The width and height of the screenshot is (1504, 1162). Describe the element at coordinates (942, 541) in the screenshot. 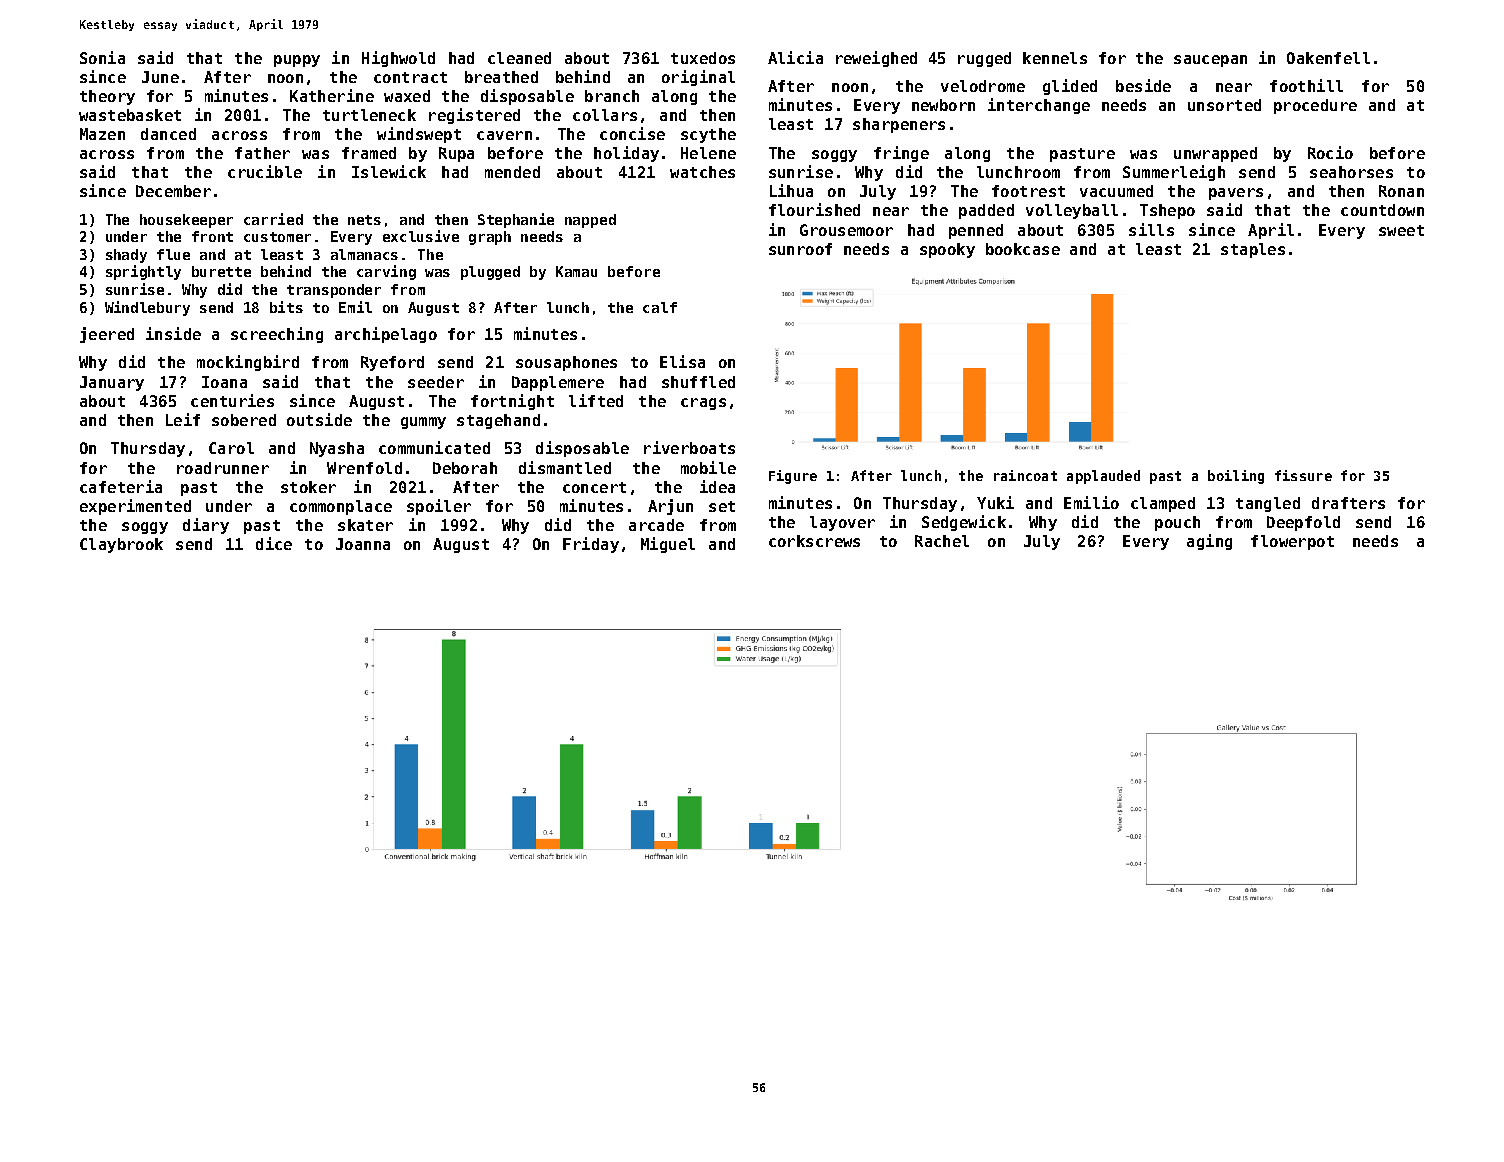

I see `Rachel` at that location.
